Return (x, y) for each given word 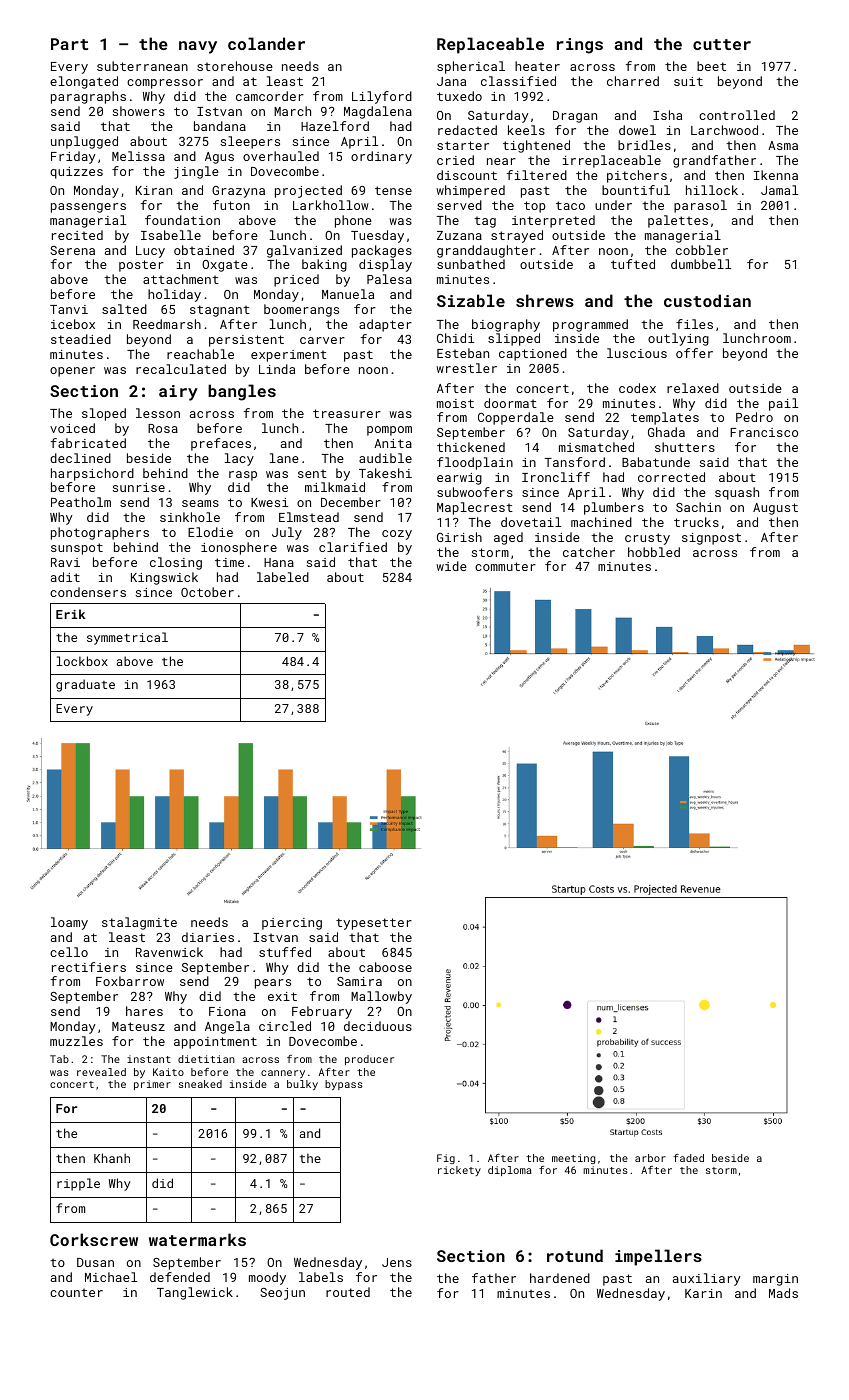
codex (637, 388)
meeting (573, 1159)
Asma (783, 145)
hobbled (654, 552)
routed (348, 1292)
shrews (545, 300)
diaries (208, 937)
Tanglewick (195, 1293)
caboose (385, 967)
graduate (85, 685)
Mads (783, 1293)
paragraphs (88, 97)
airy (178, 393)
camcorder (270, 96)
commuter (505, 566)
